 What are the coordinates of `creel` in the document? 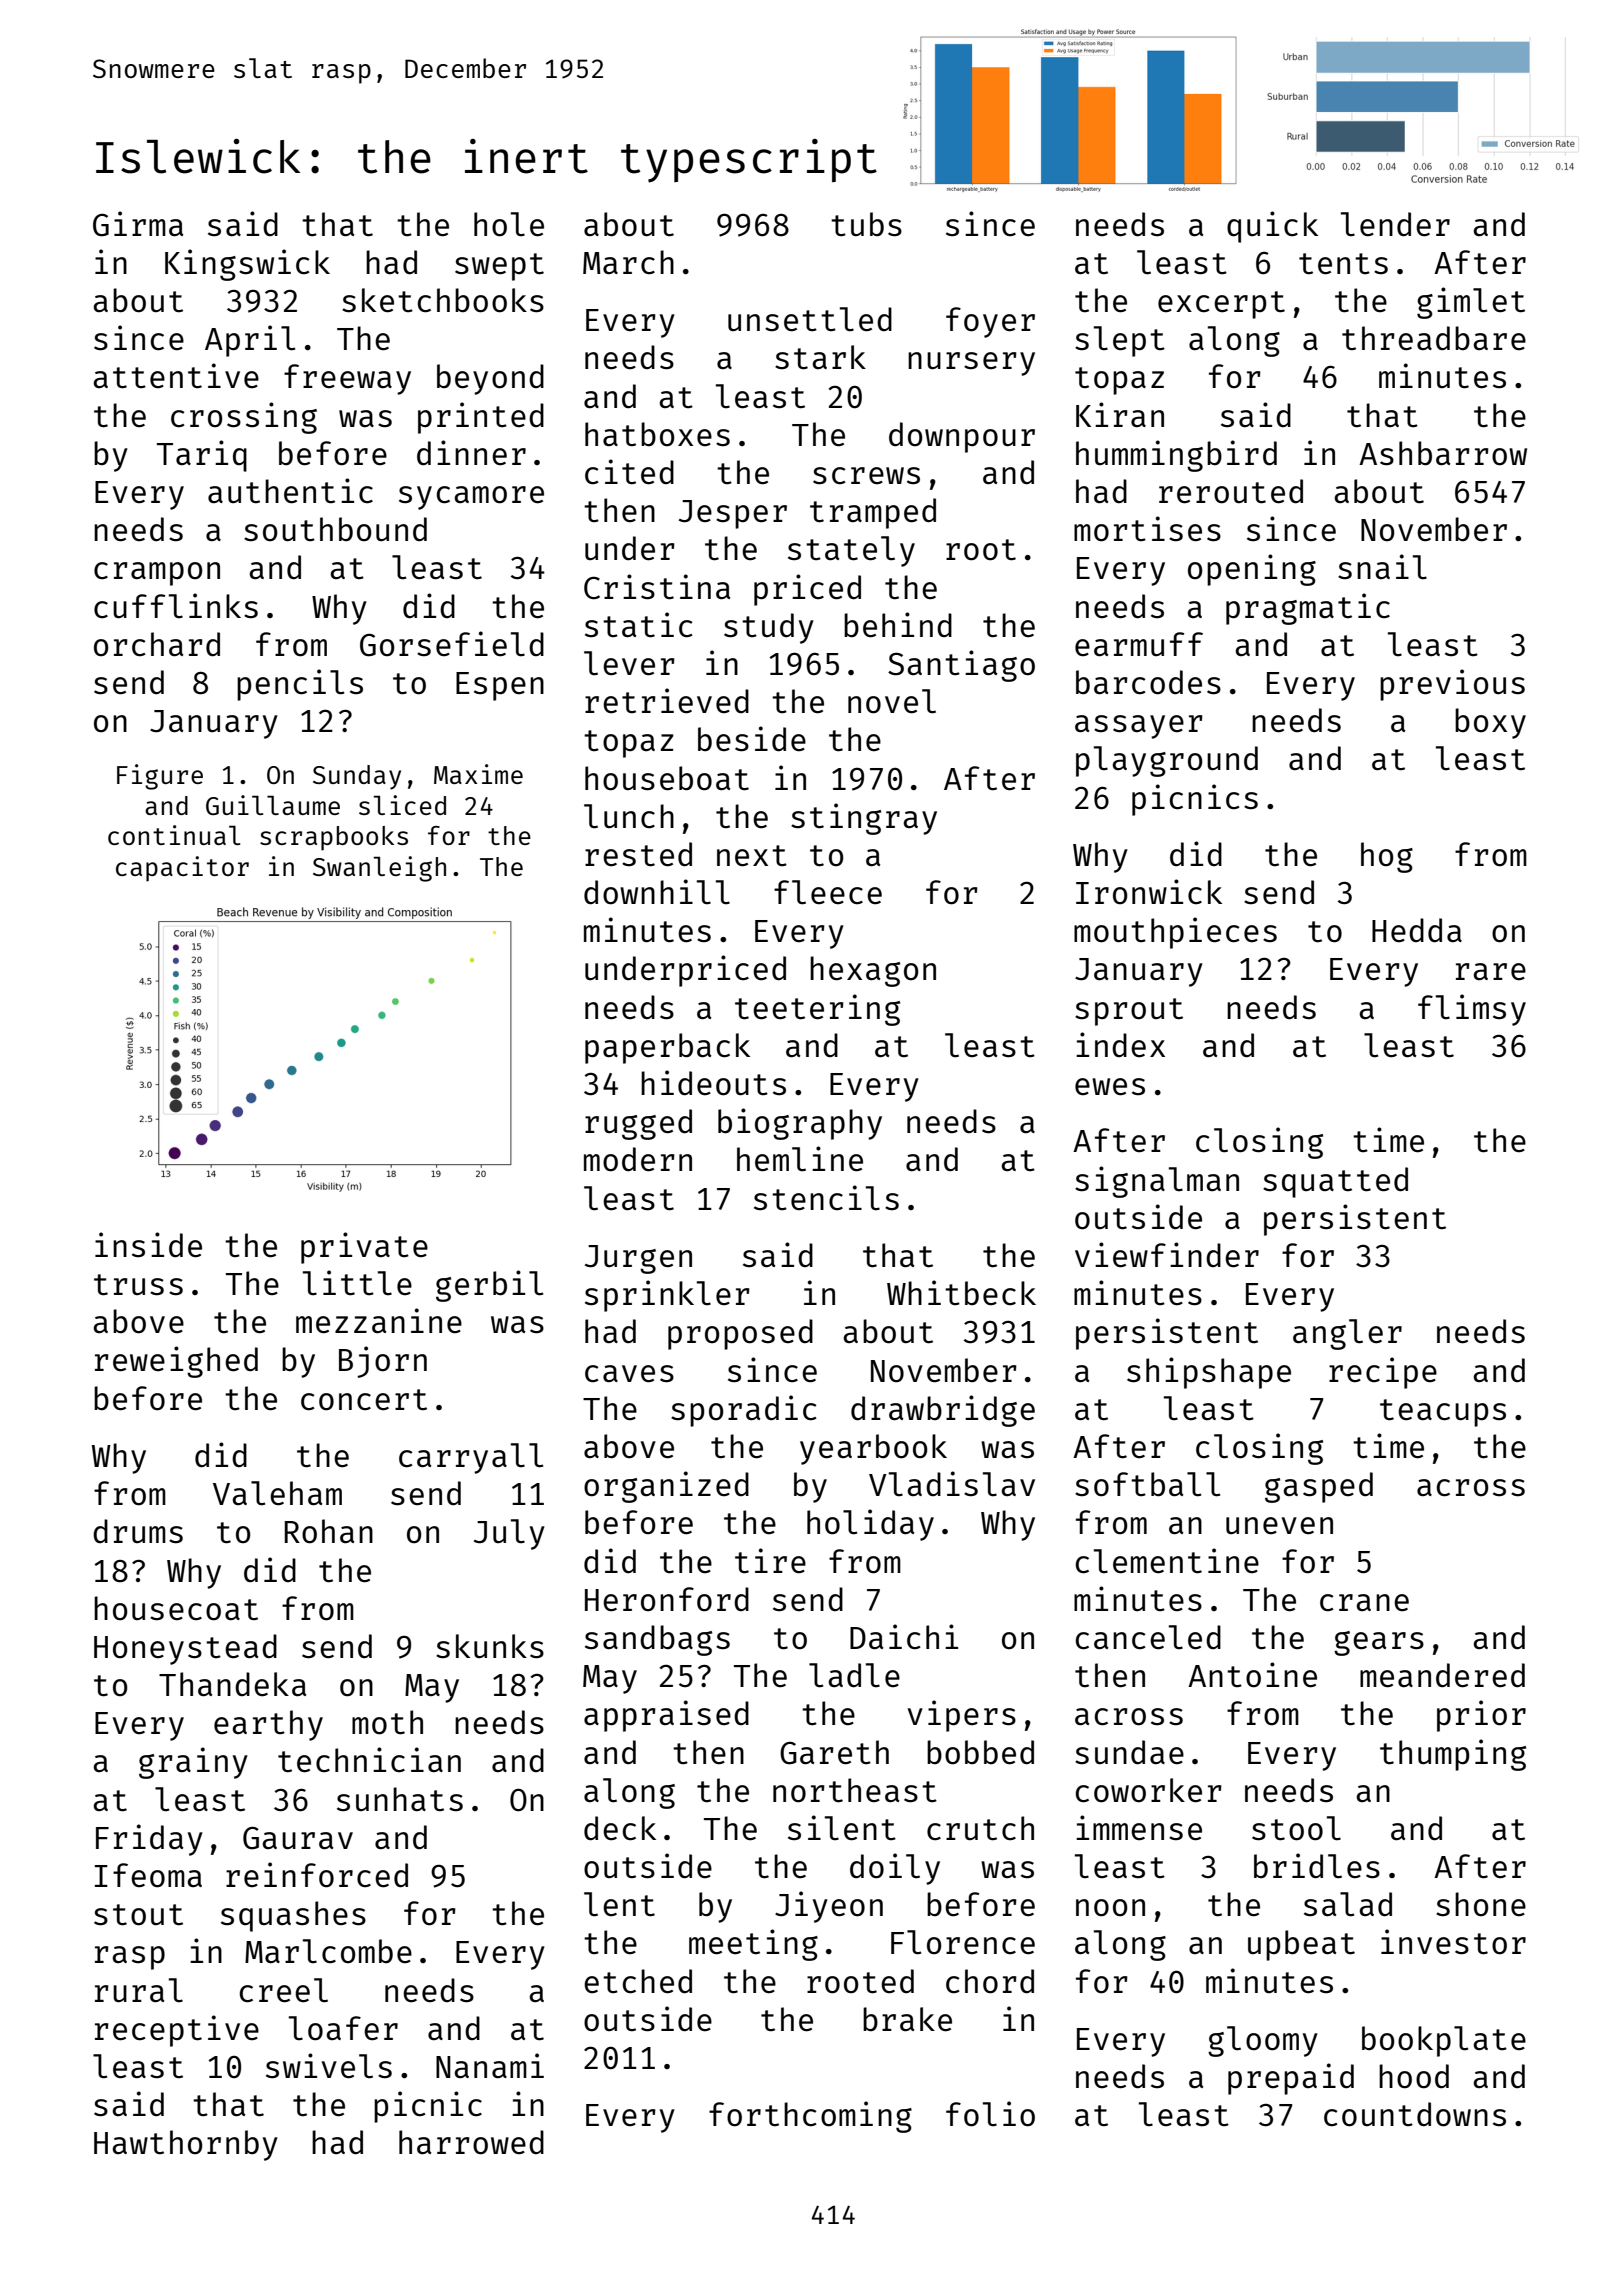 It's located at (284, 1990).
